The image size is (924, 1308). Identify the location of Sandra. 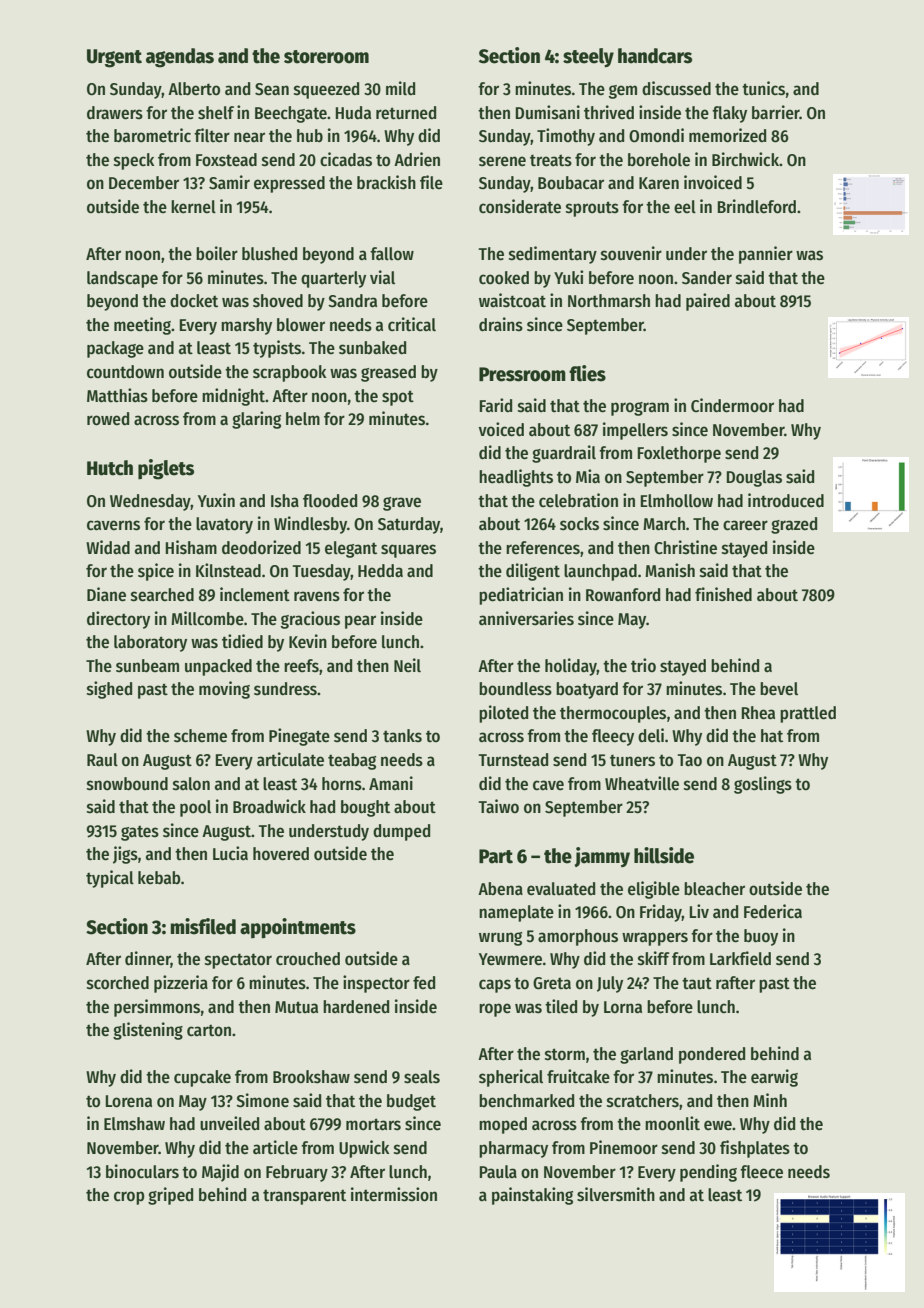
(352, 301).
